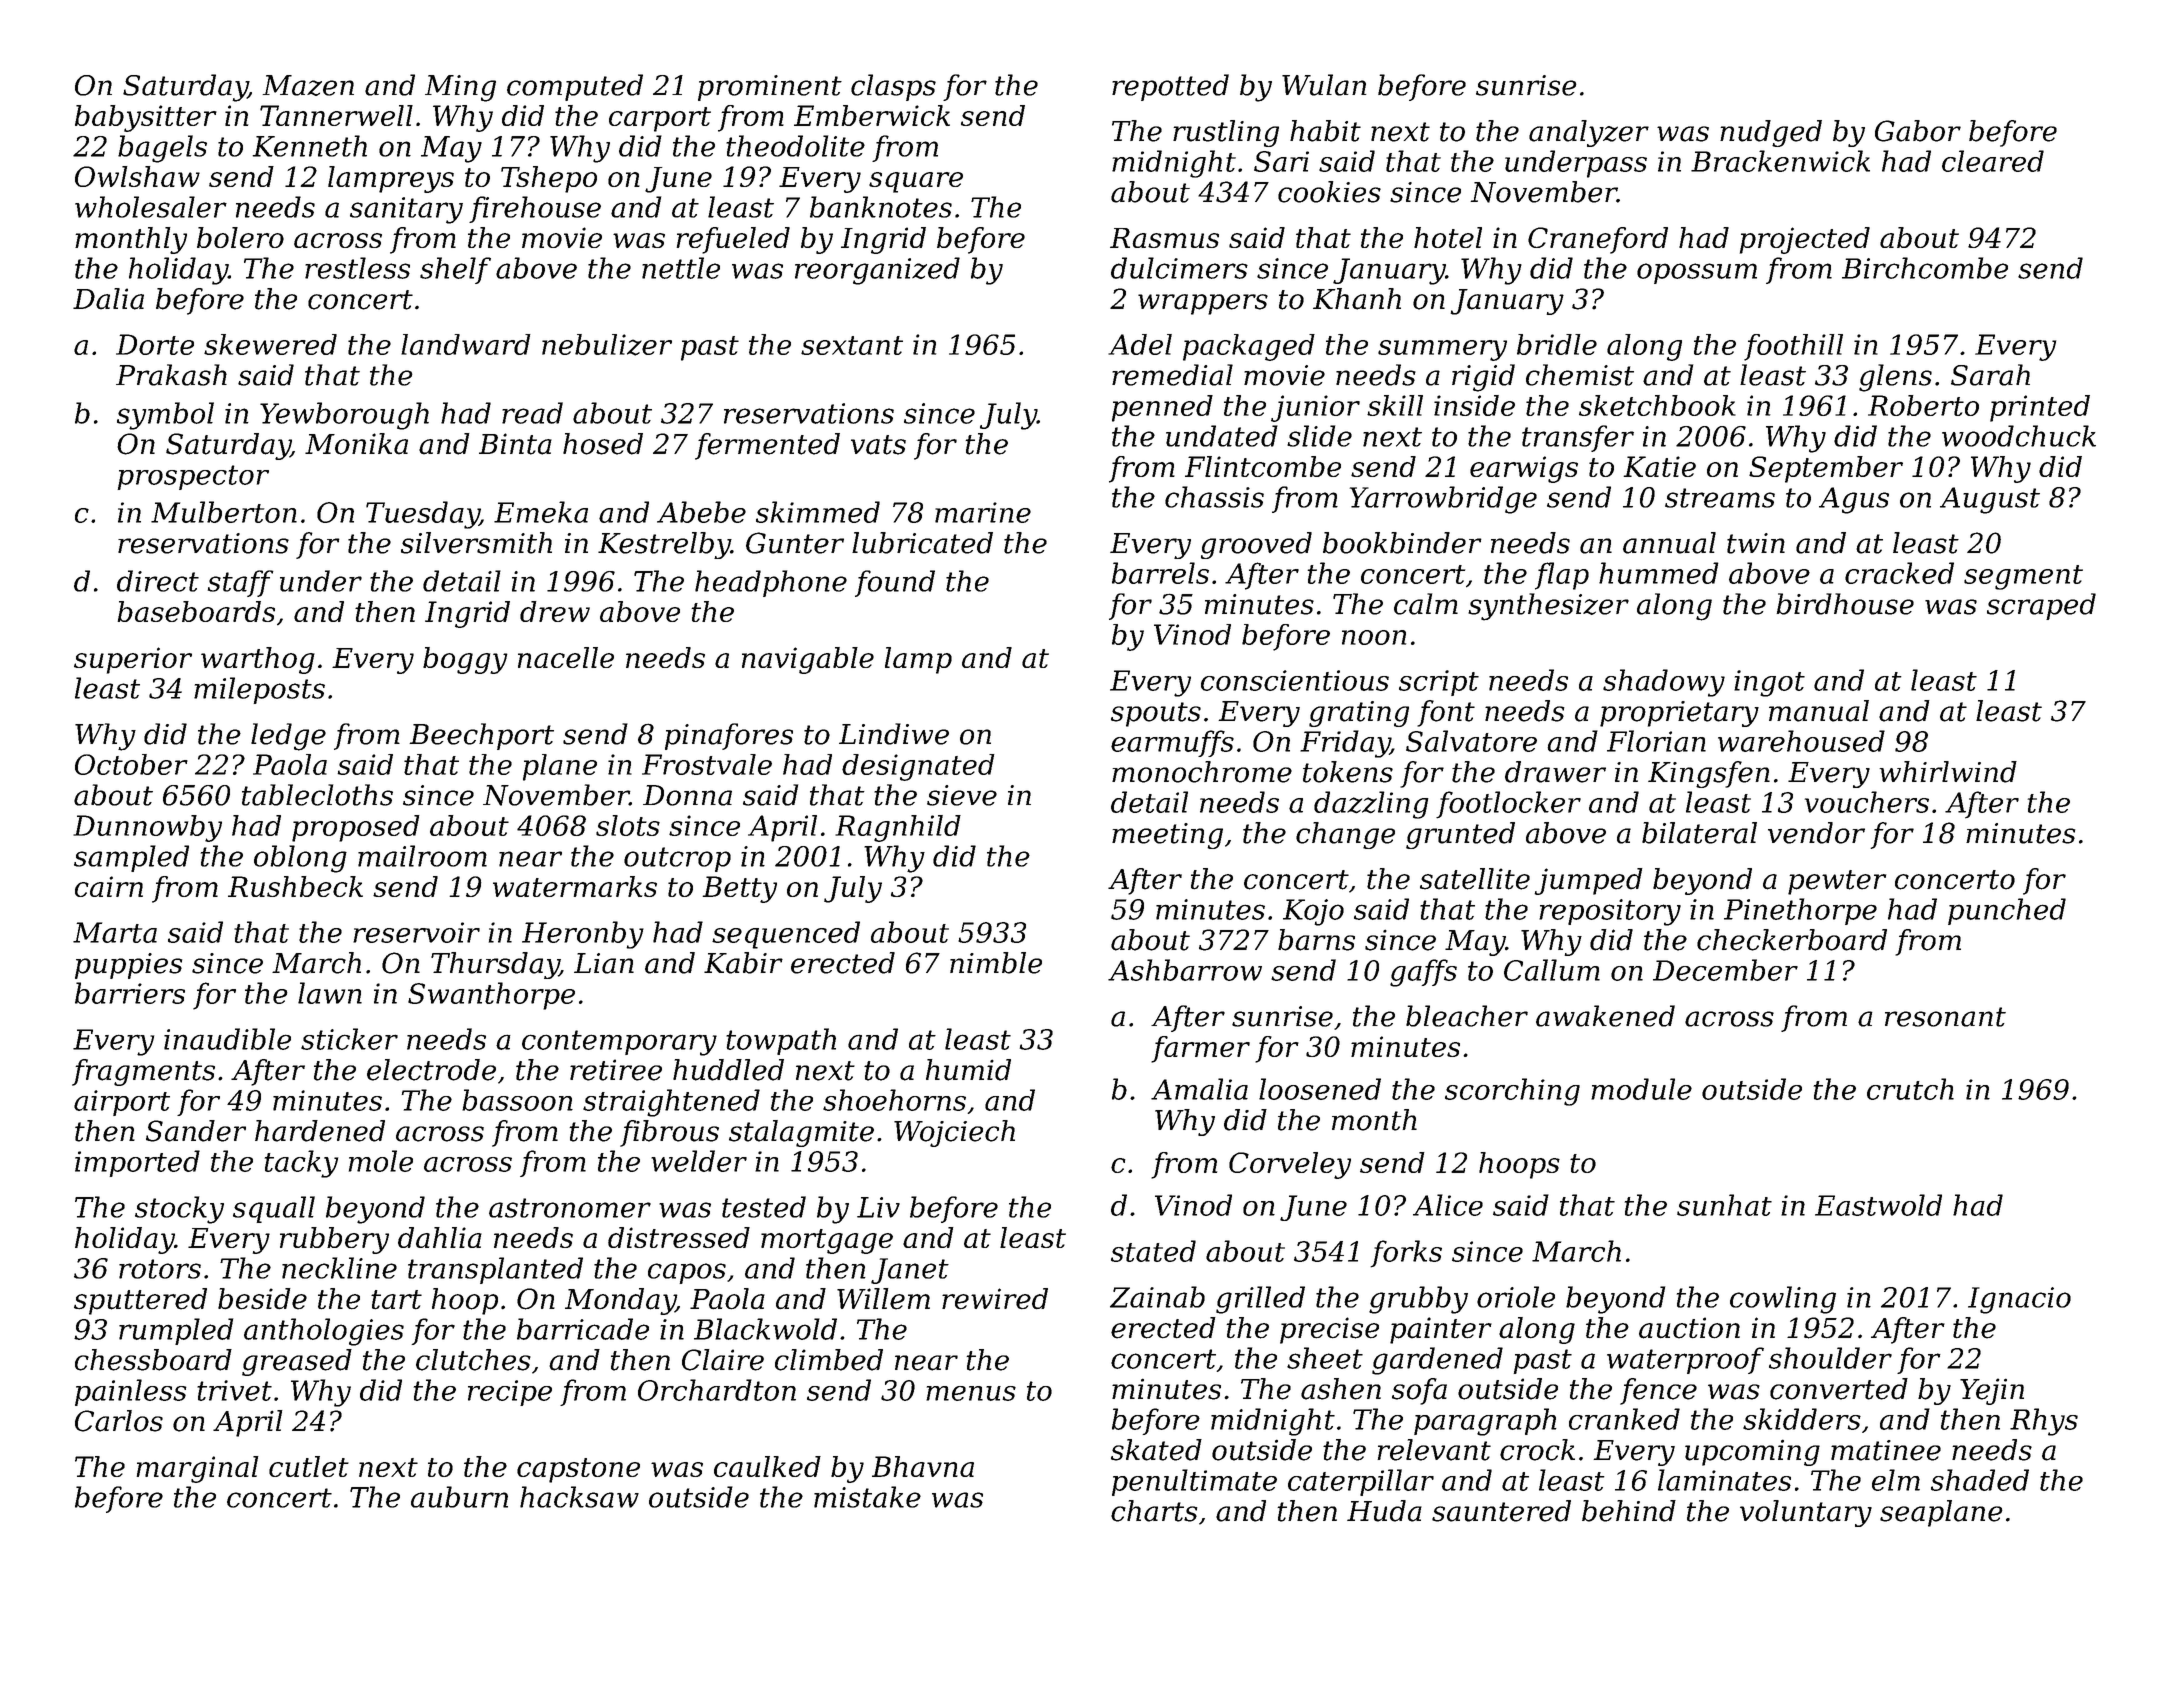 The height and width of the page is (1683, 2178). I want to click on grooved, so click(1256, 545).
